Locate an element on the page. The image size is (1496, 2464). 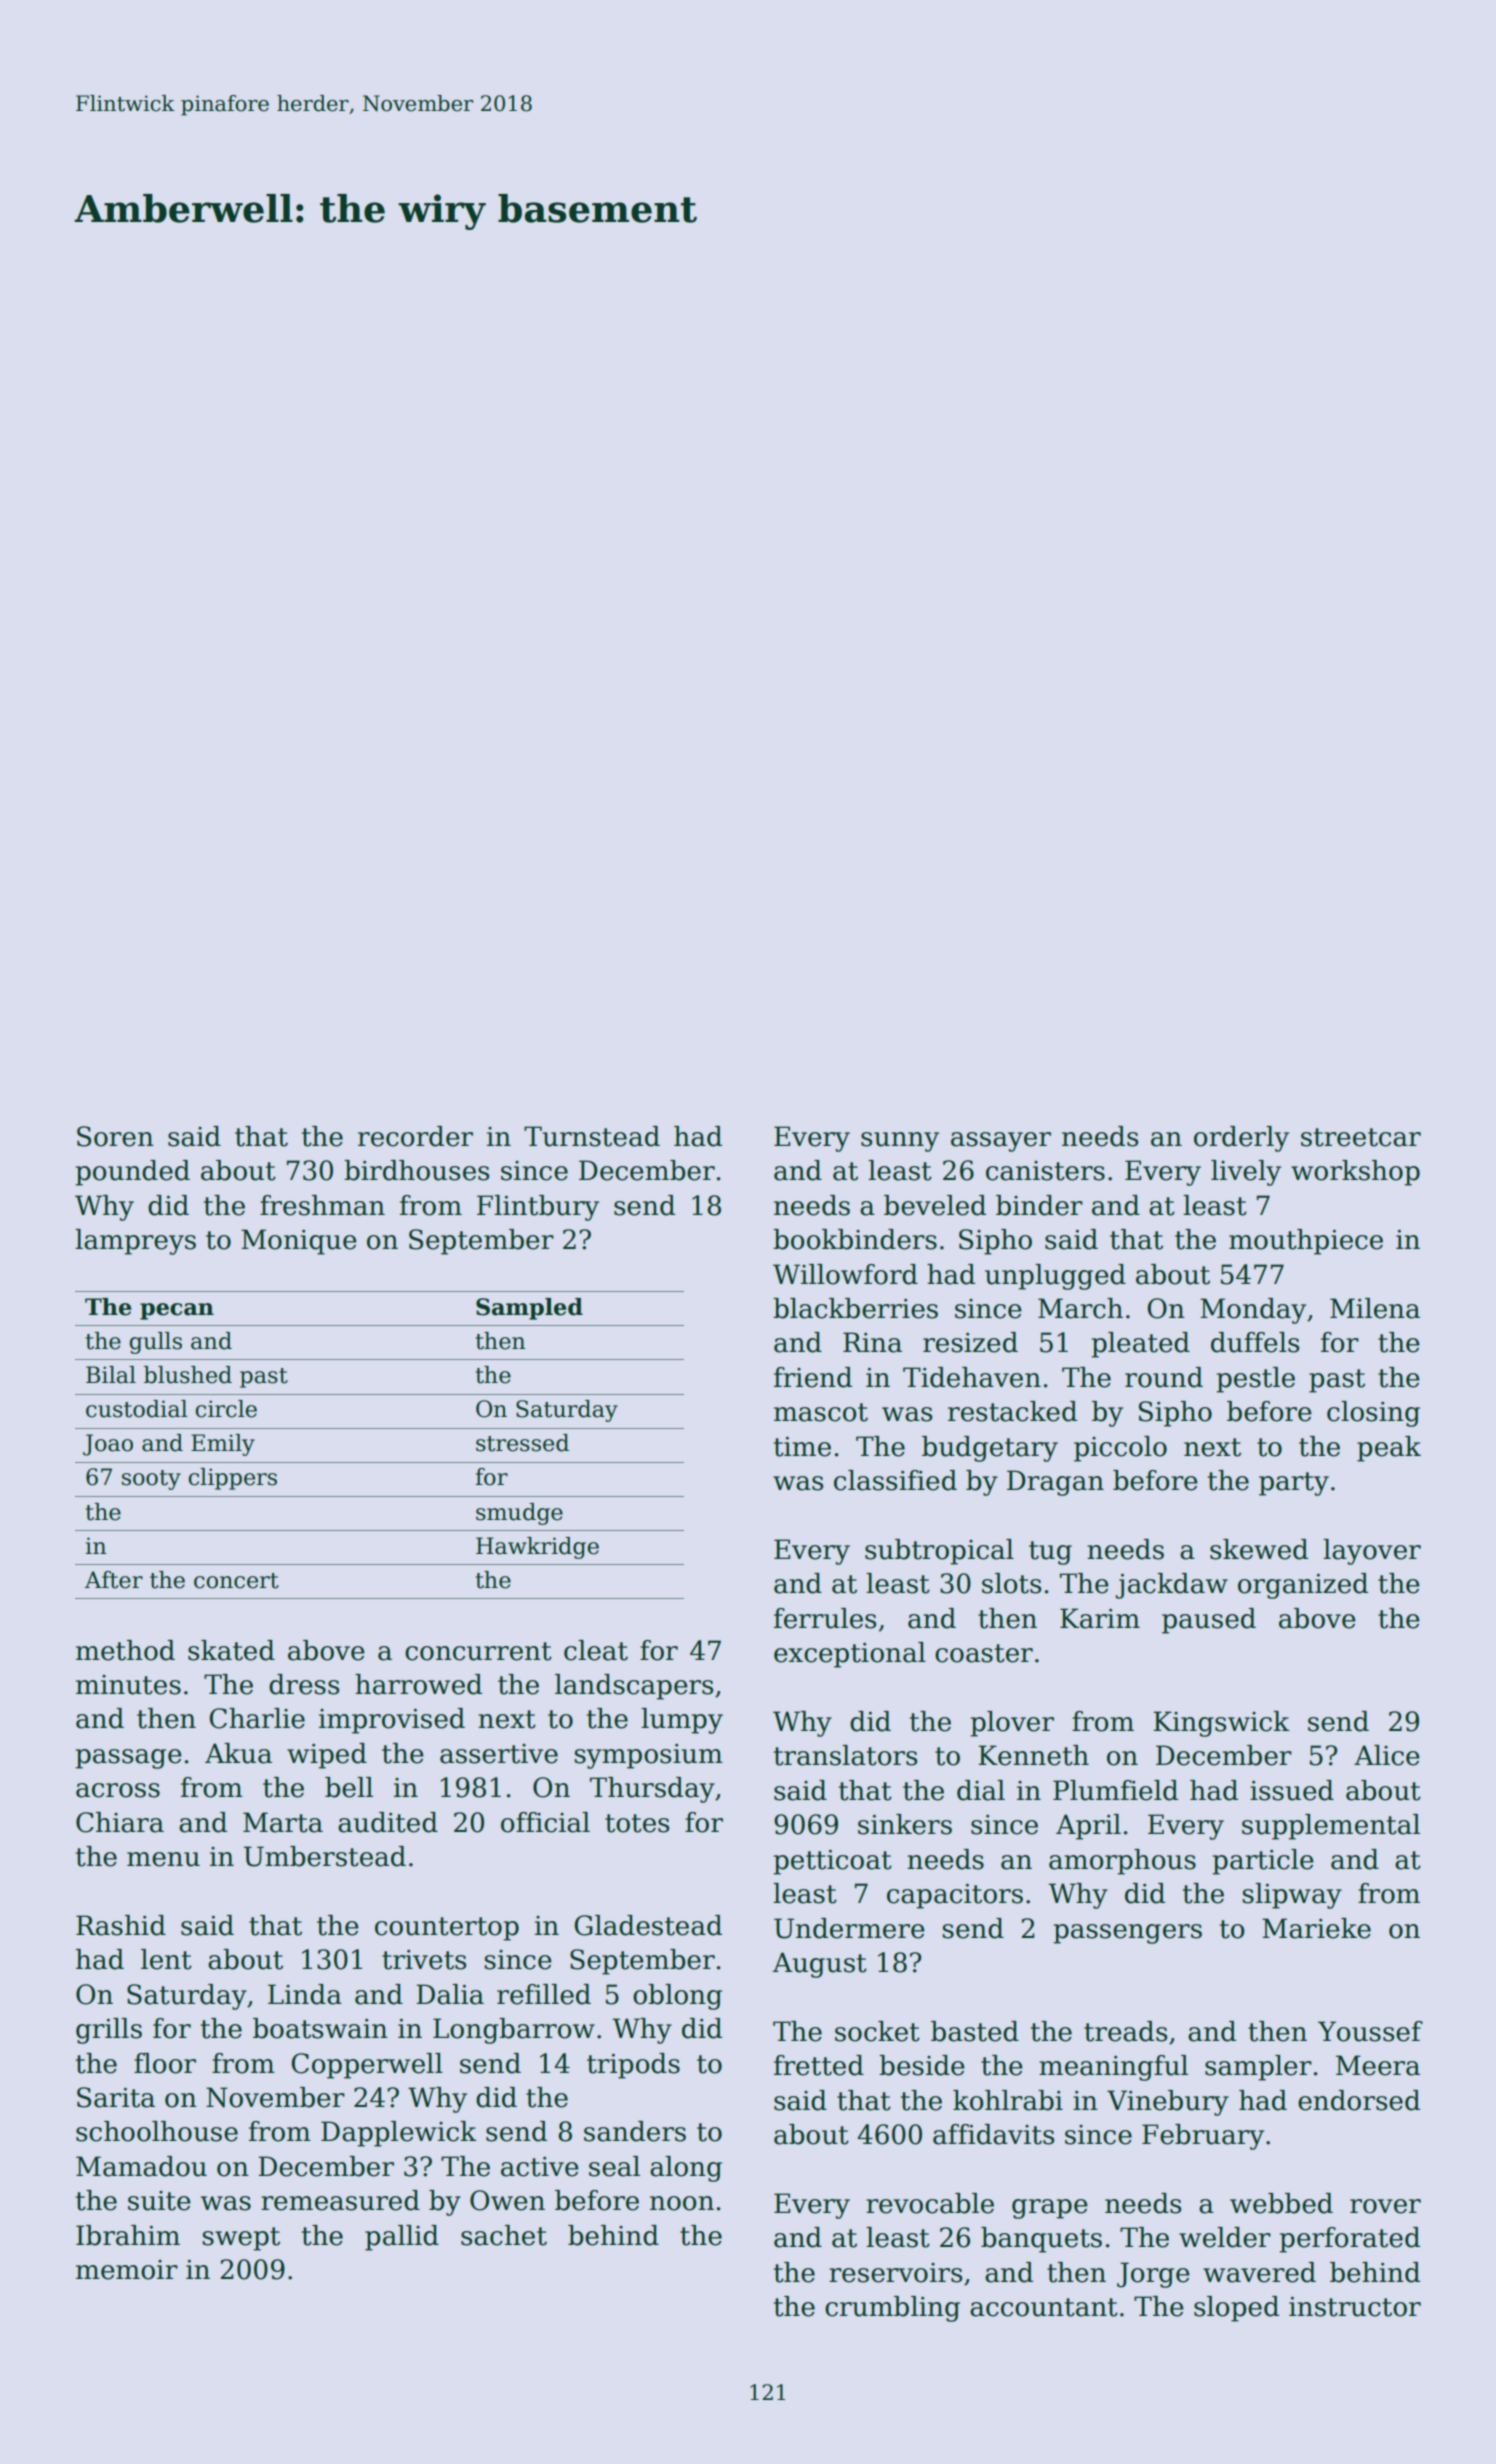
Monique is located at coordinates (299, 1242).
